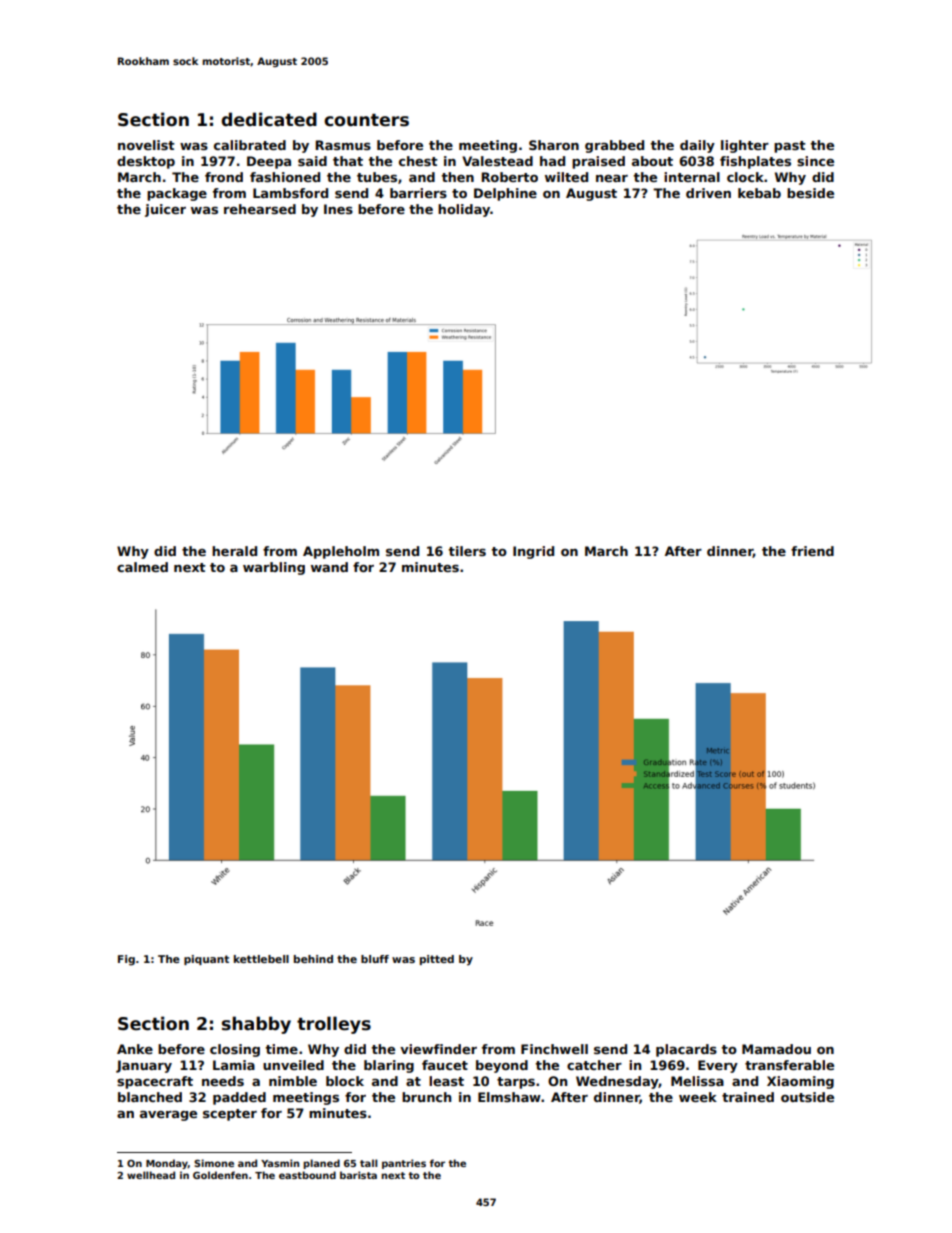 The image size is (952, 1233). What do you see at coordinates (812, 551) in the screenshot?
I see `friend` at bounding box center [812, 551].
